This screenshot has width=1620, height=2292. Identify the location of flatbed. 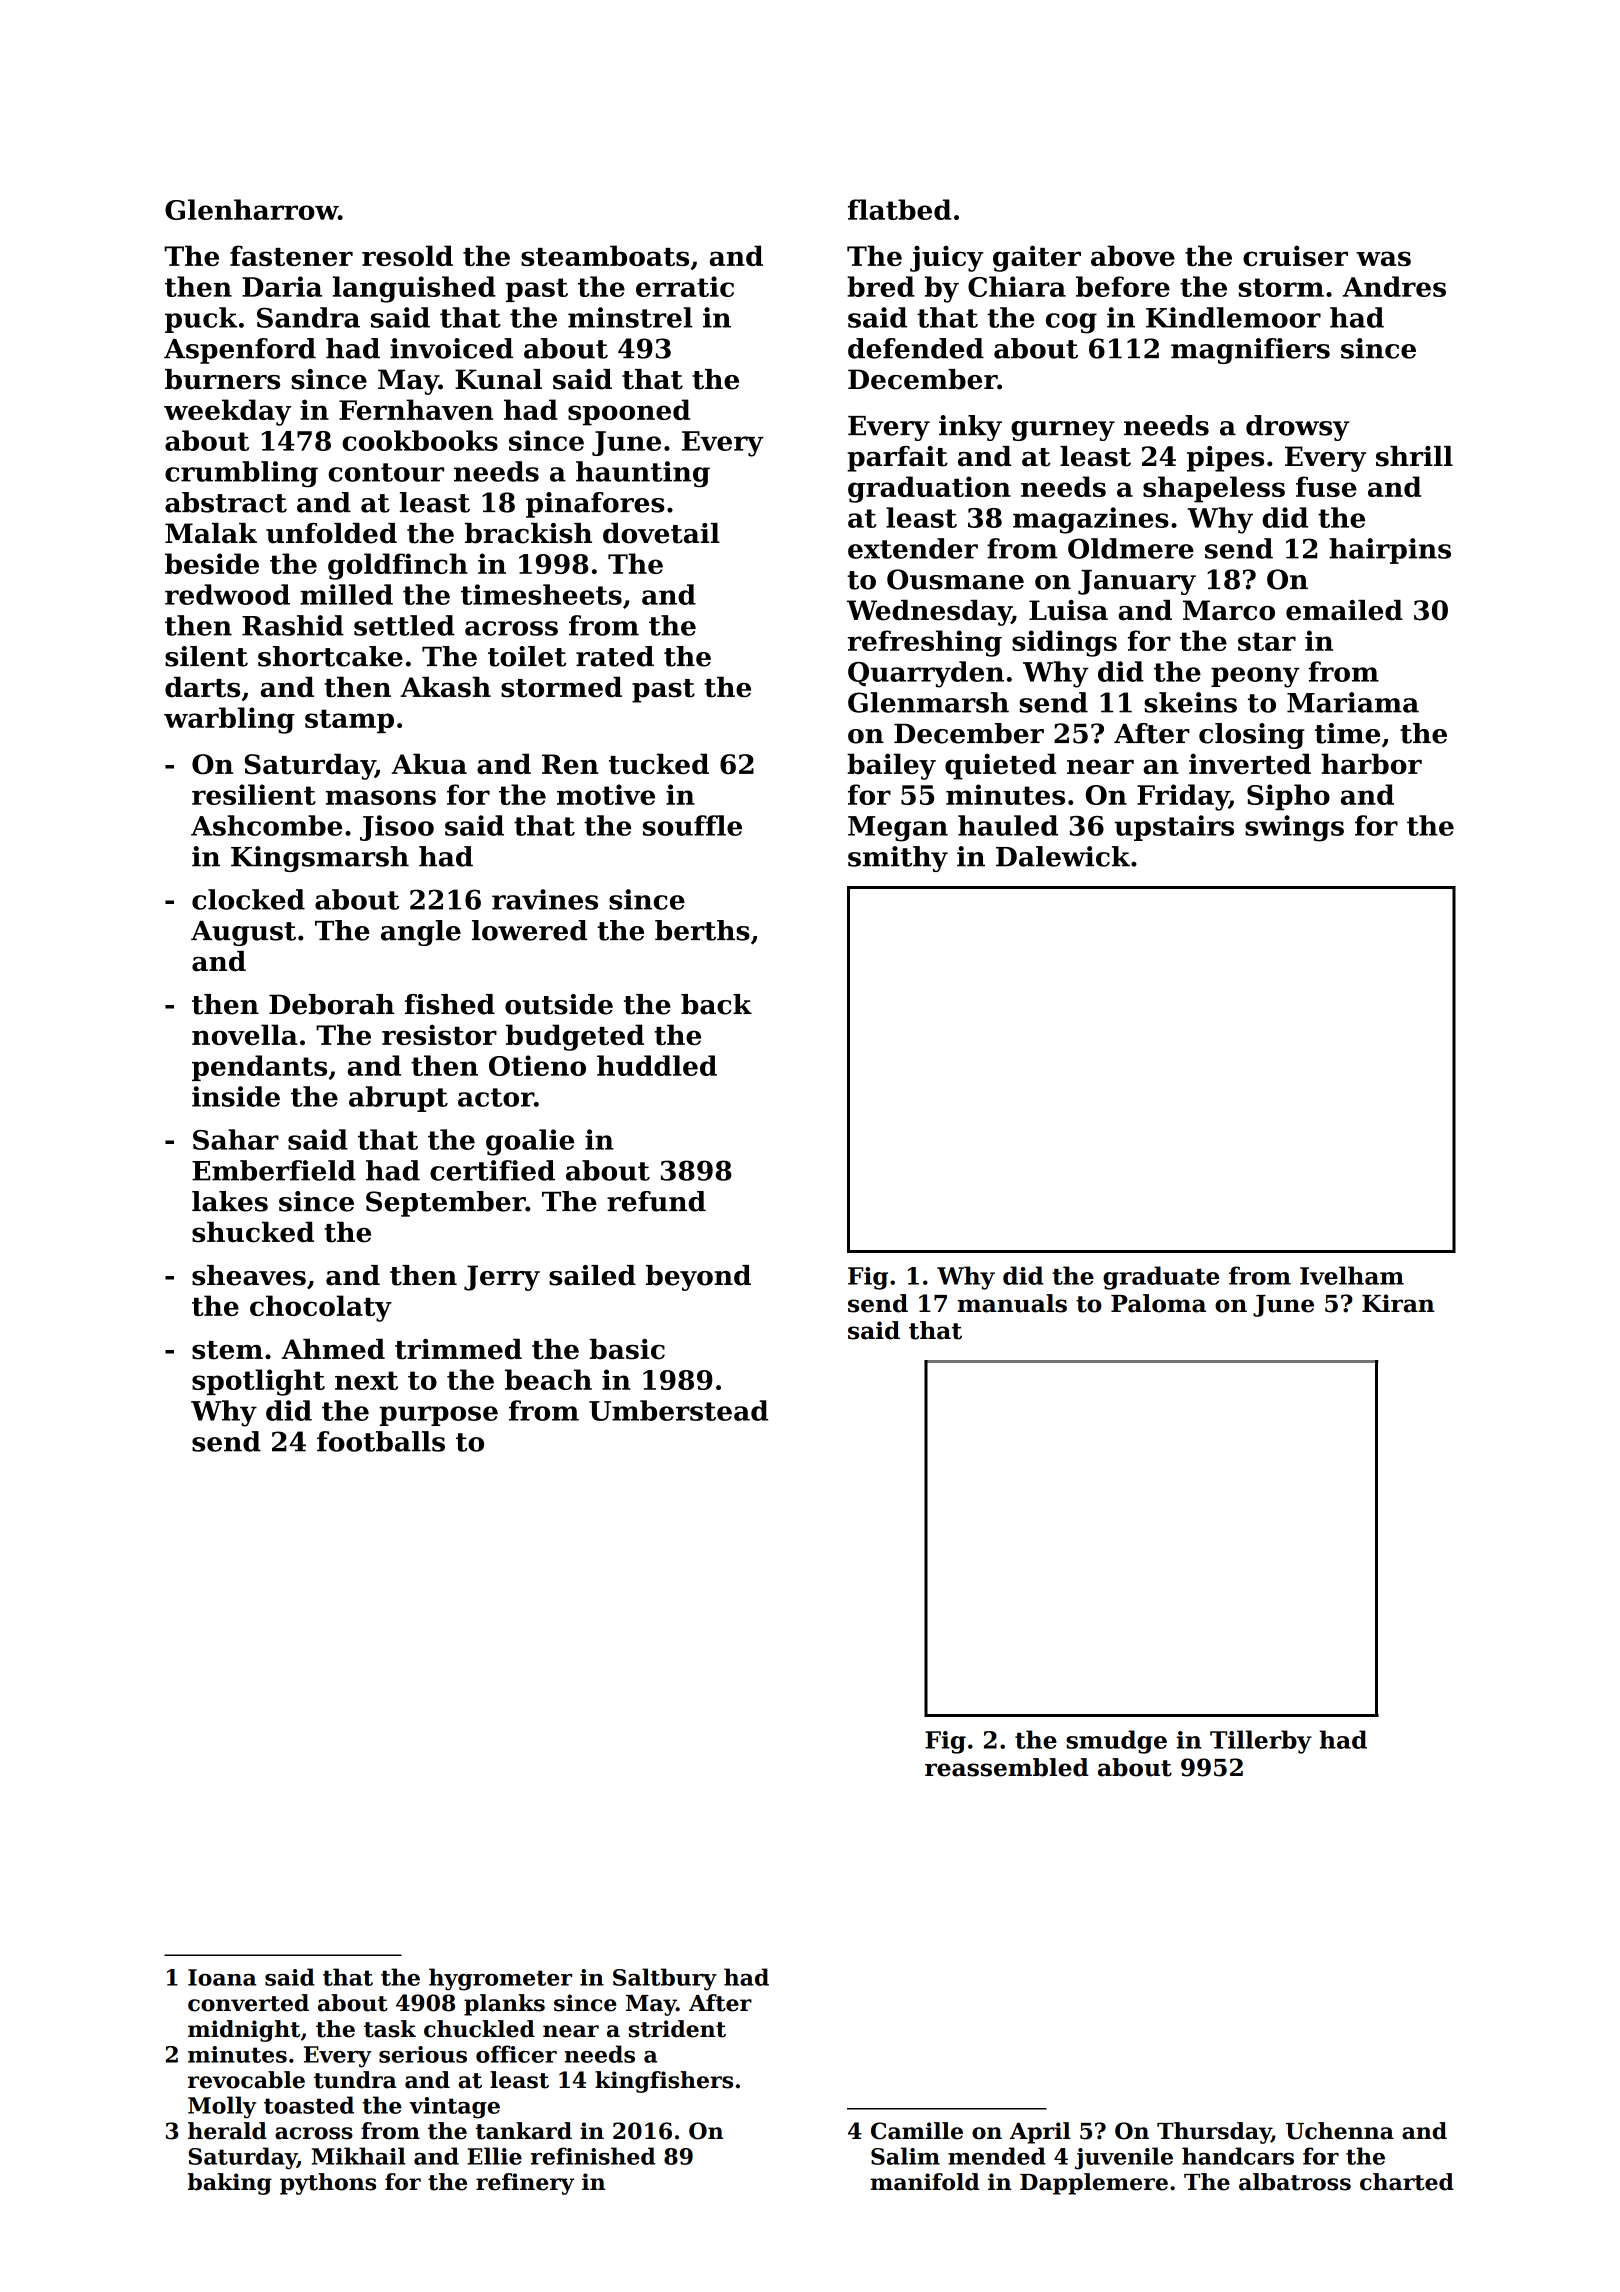
(900, 209).
